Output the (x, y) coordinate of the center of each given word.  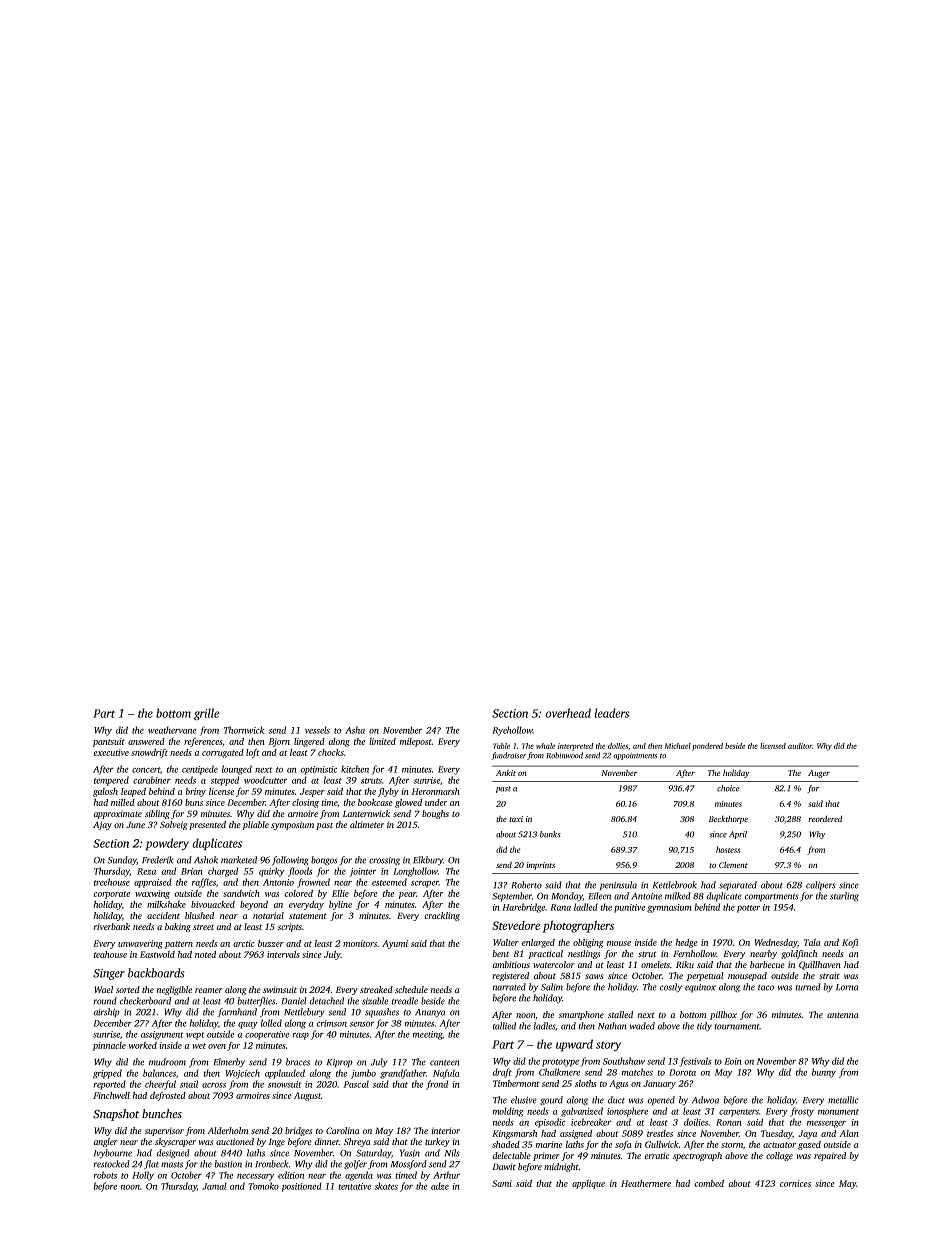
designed (173, 1154)
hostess (728, 849)
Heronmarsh (435, 791)
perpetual (705, 976)
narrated (509, 987)
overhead (568, 713)
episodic (550, 1123)
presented (207, 825)
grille (206, 714)
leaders (611, 713)
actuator (779, 1145)
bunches (162, 1114)
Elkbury (428, 861)
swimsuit (280, 989)
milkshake (166, 904)
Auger (819, 774)
